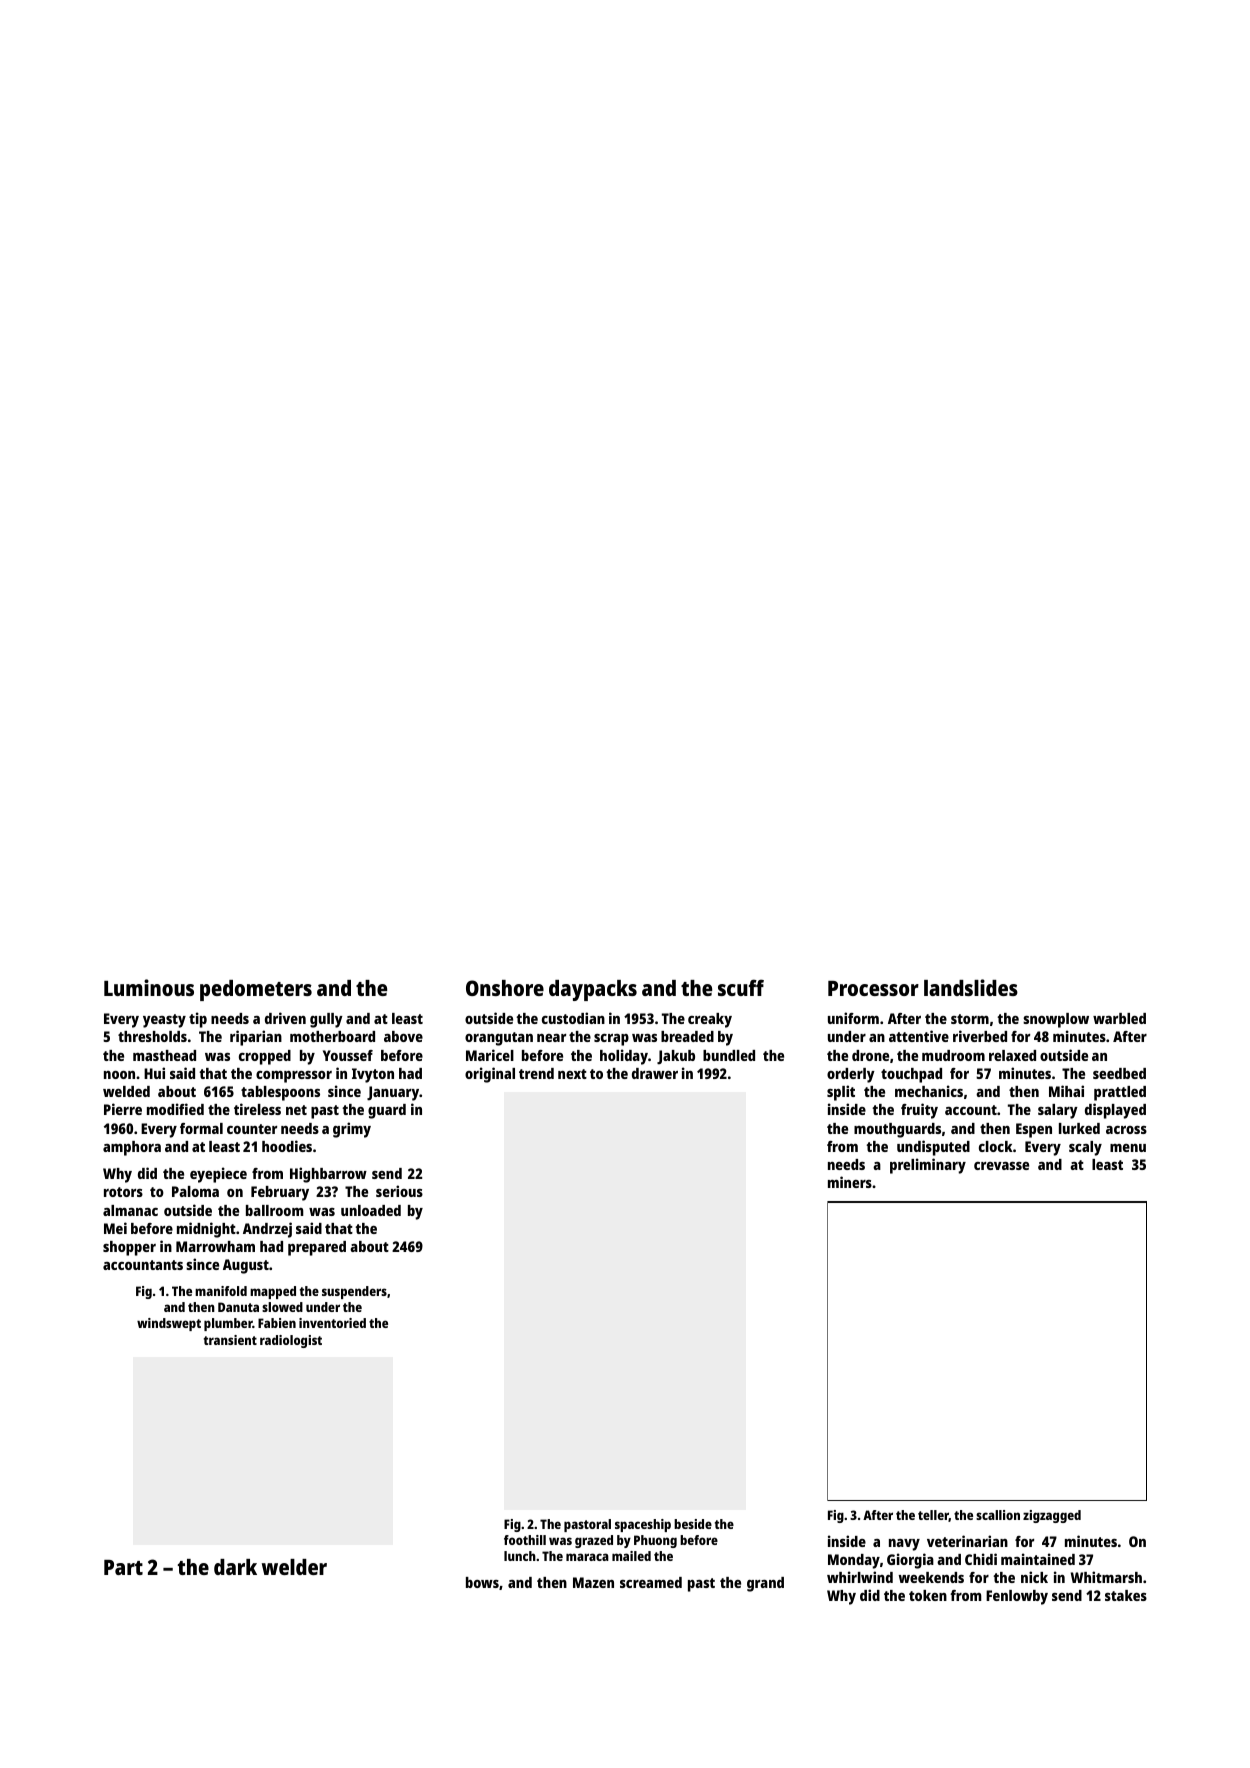  What do you see at coordinates (326, 1020) in the screenshot?
I see `gully` at bounding box center [326, 1020].
